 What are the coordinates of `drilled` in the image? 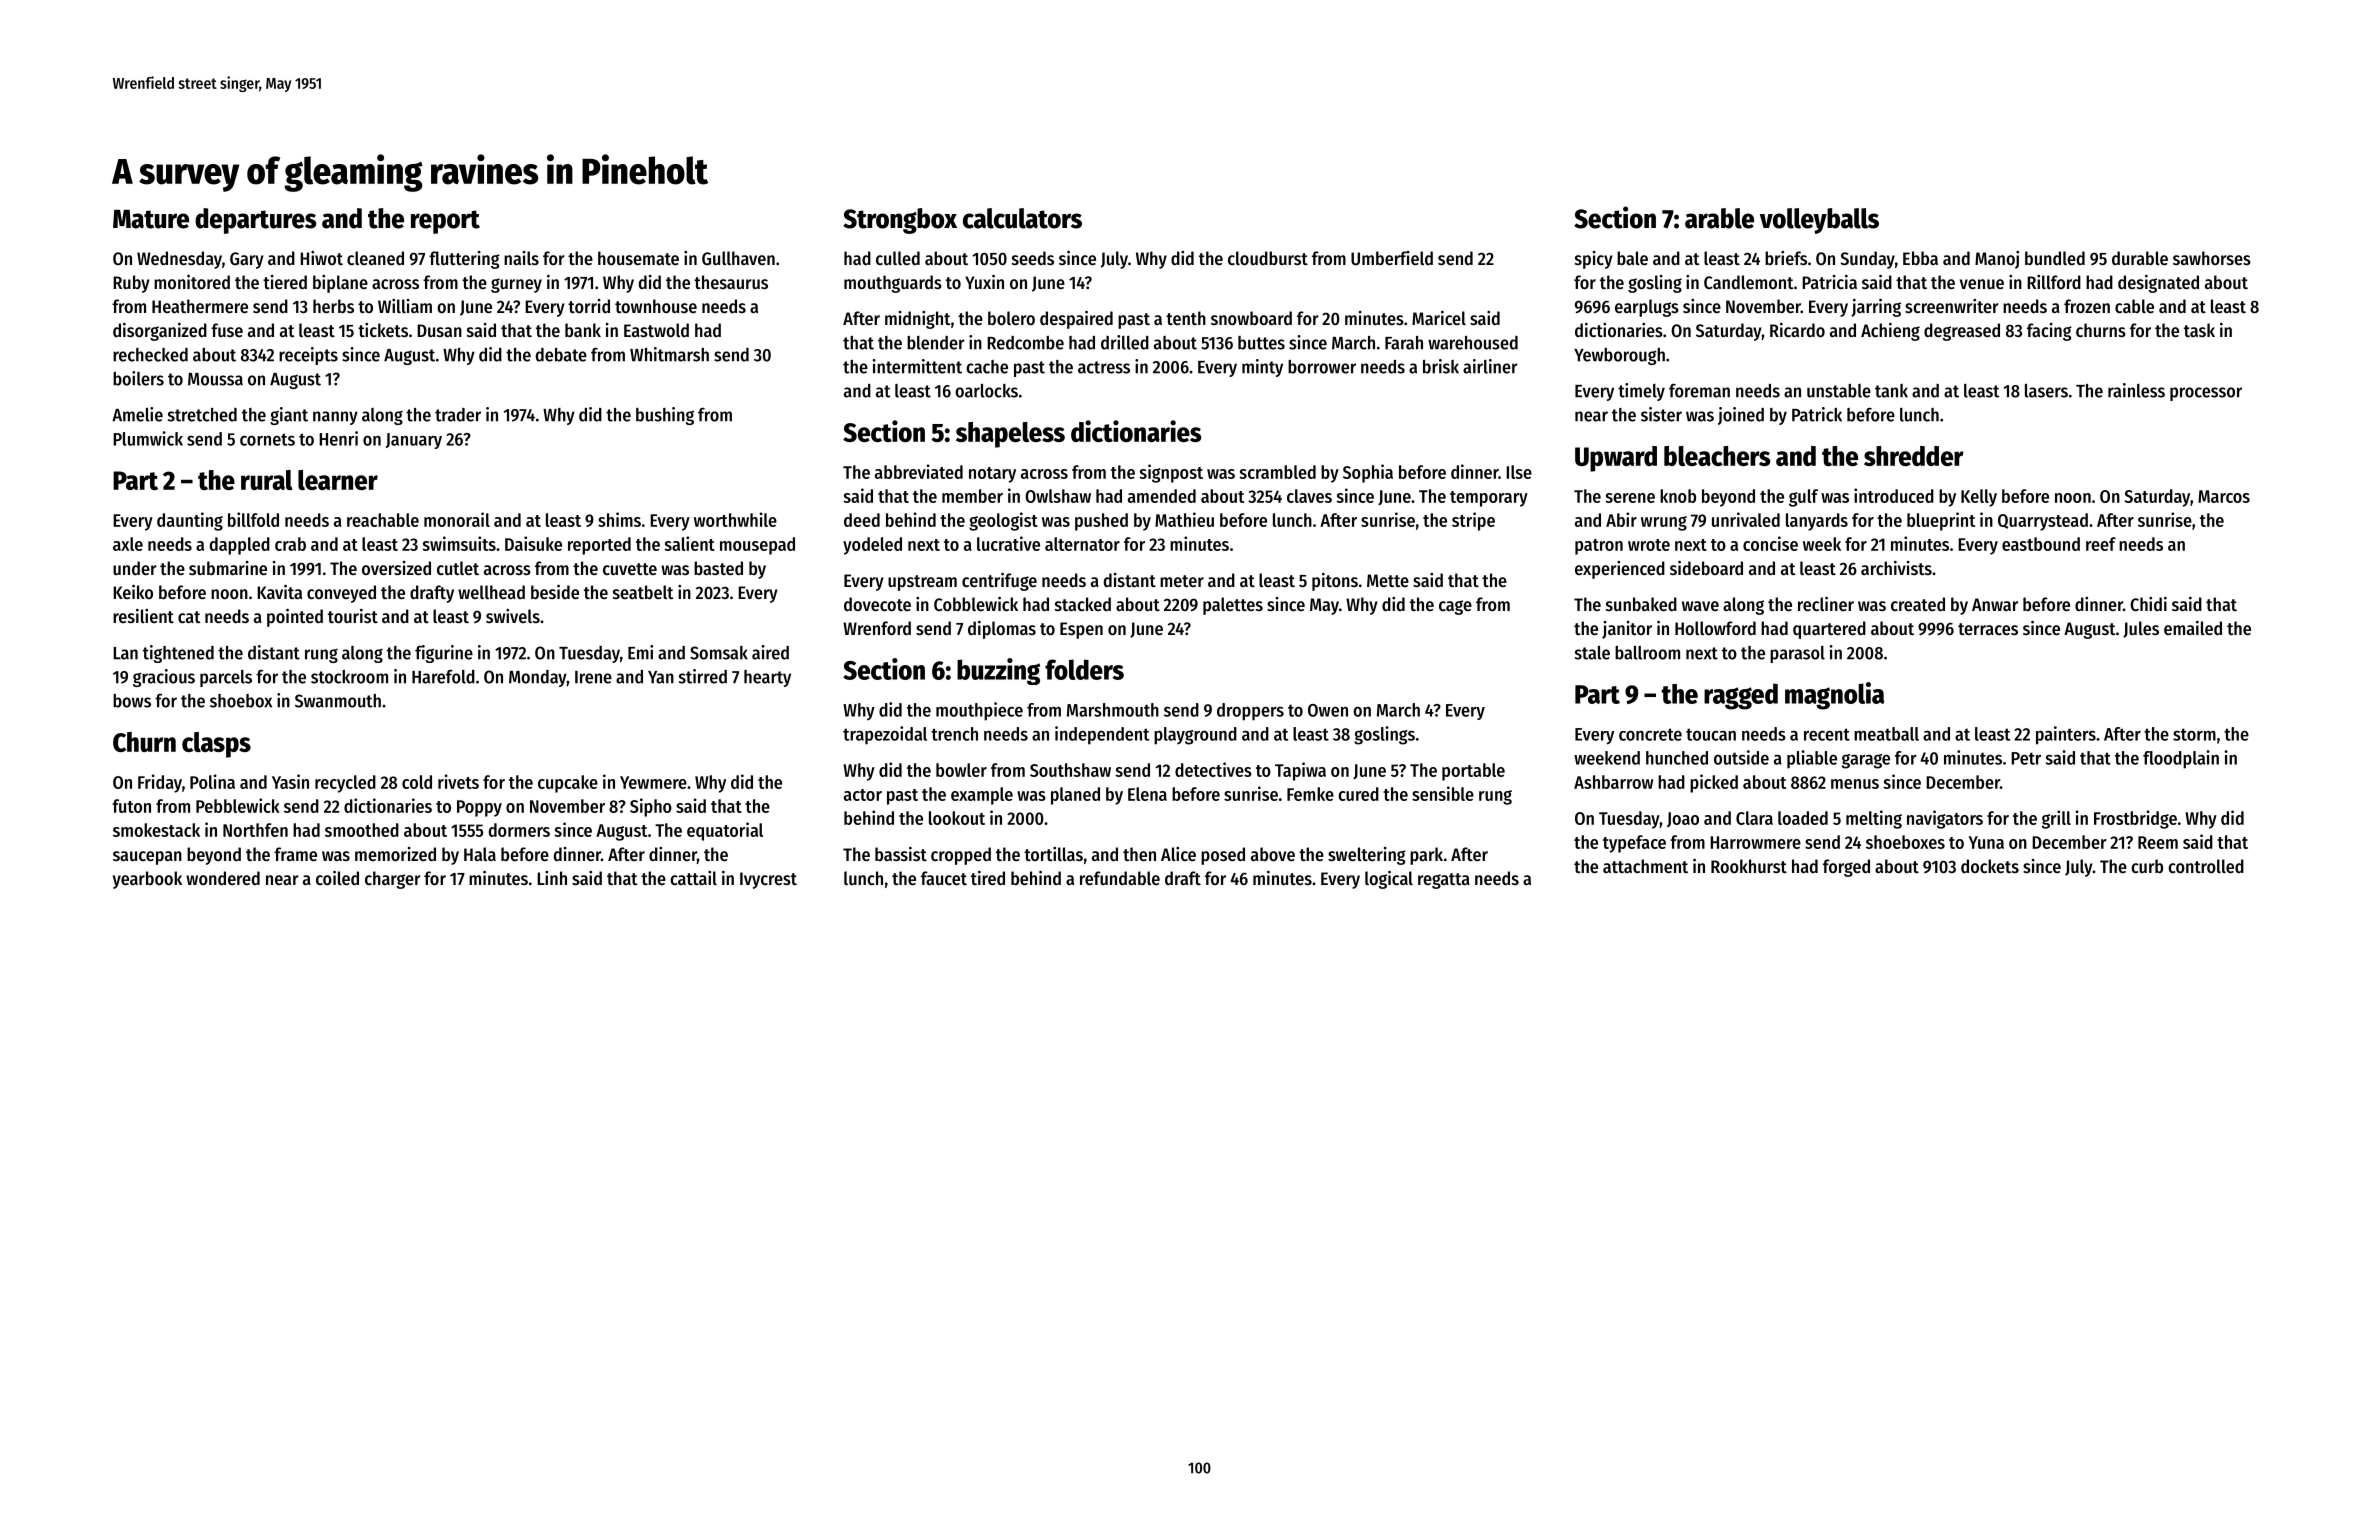 It's located at (1125, 342).
